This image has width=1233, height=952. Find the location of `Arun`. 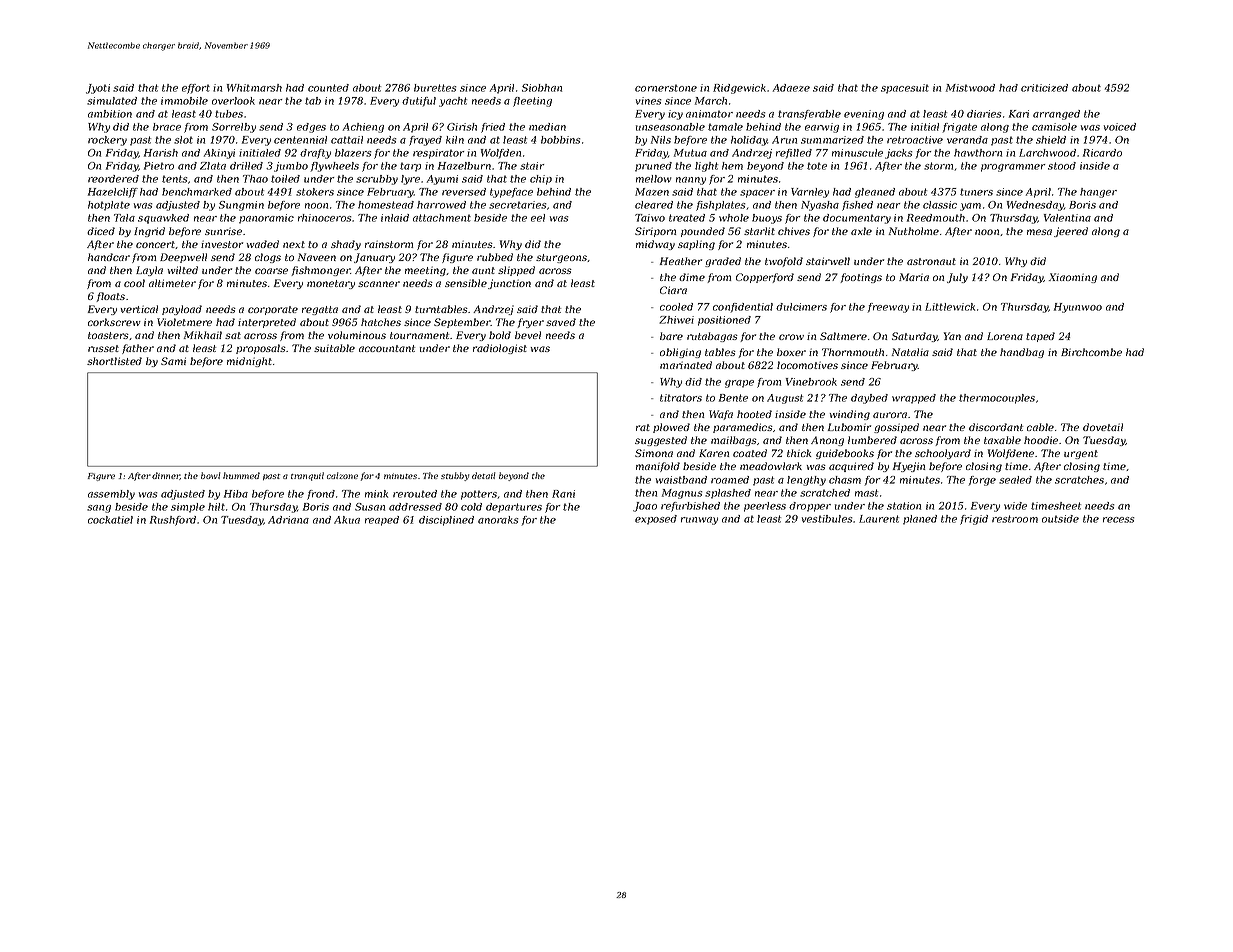

Arun is located at coordinates (784, 140).
